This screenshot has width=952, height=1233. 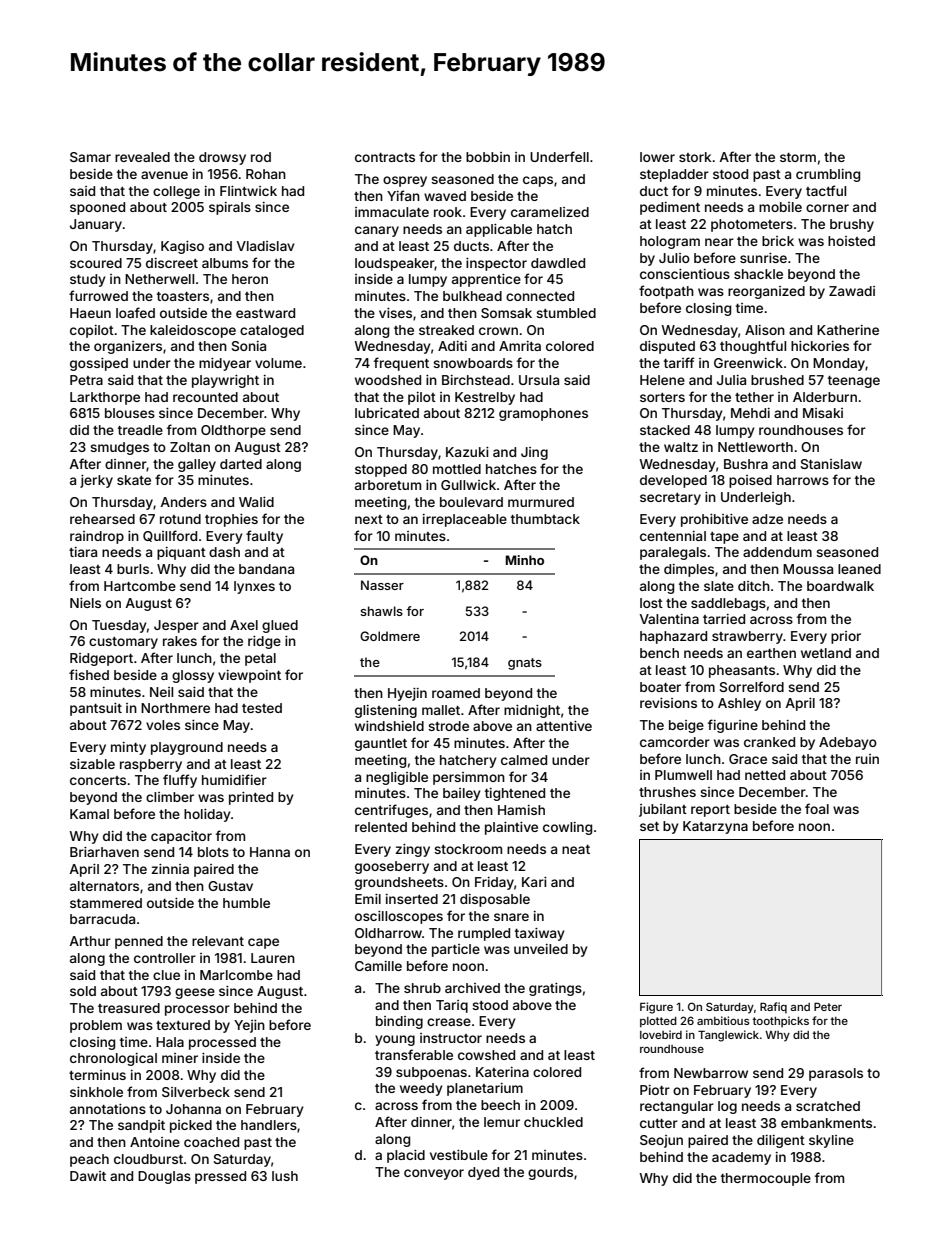 I want to click on Kamal, so click(x=89, y=814).
